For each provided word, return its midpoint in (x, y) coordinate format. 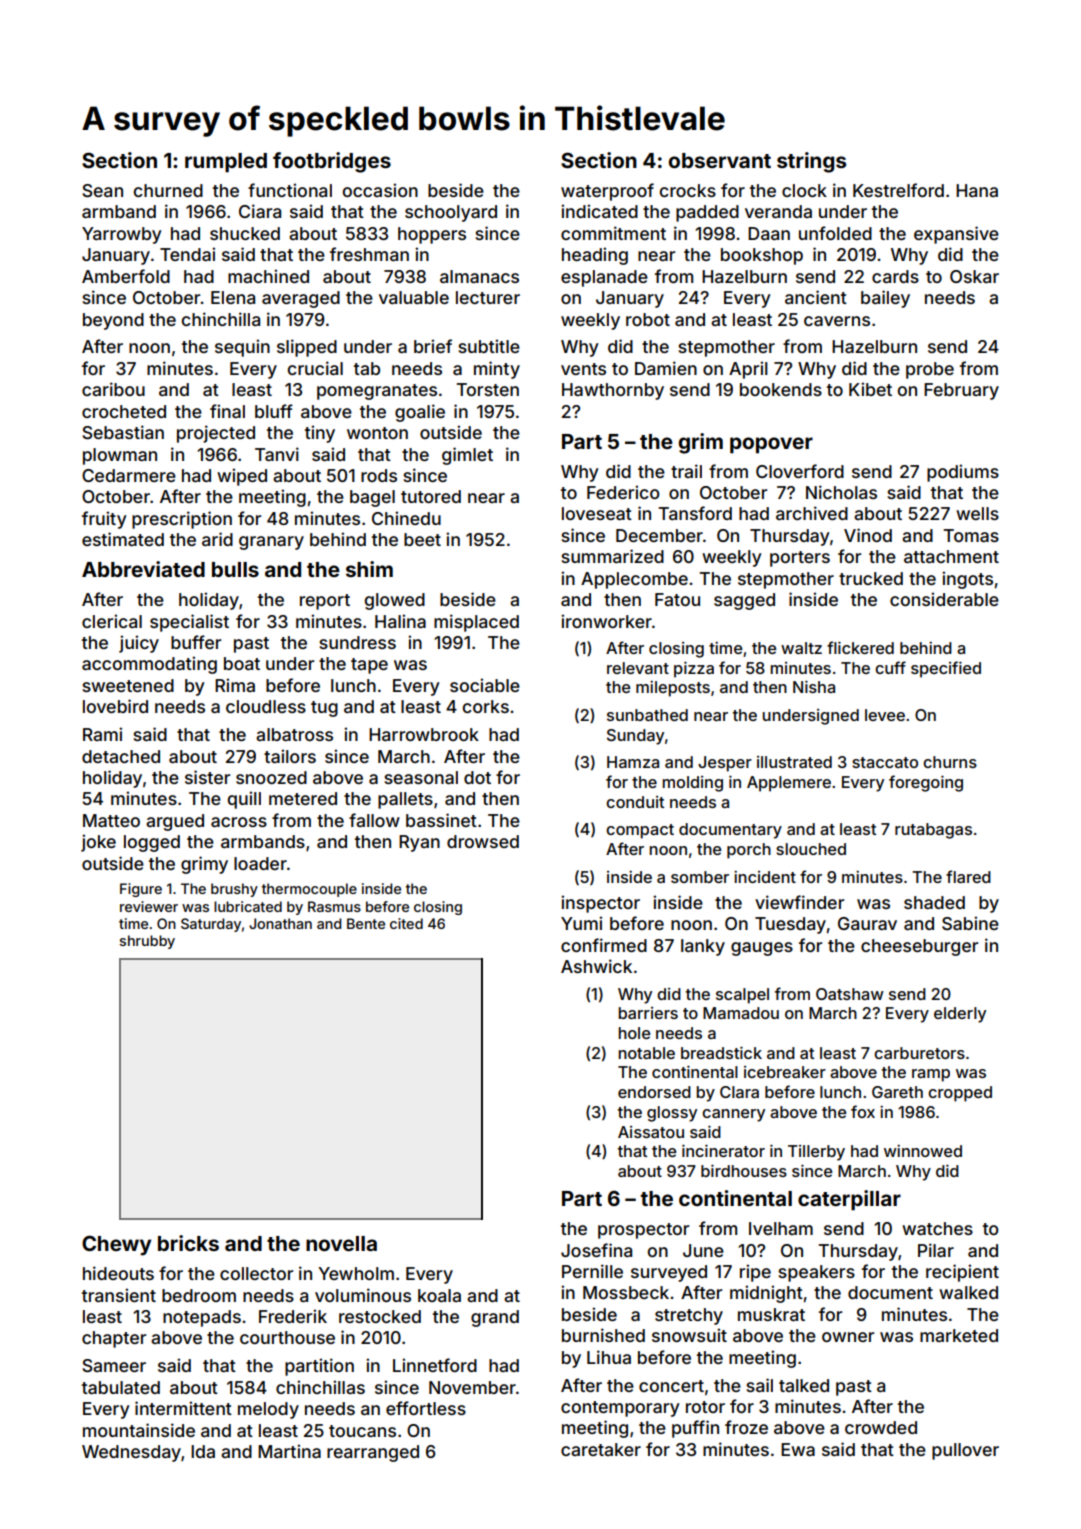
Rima (235, 685)
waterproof (607, 192)
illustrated (794, 762)
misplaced (476, 623)
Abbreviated (143, 569)
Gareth (897, 1092)
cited (406, 923)
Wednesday (131, 1453)
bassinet (441, 820)
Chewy (117, 1245)
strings (811, 162)
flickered (860, 647)
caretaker (601, 1449)
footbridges (332, 162)
